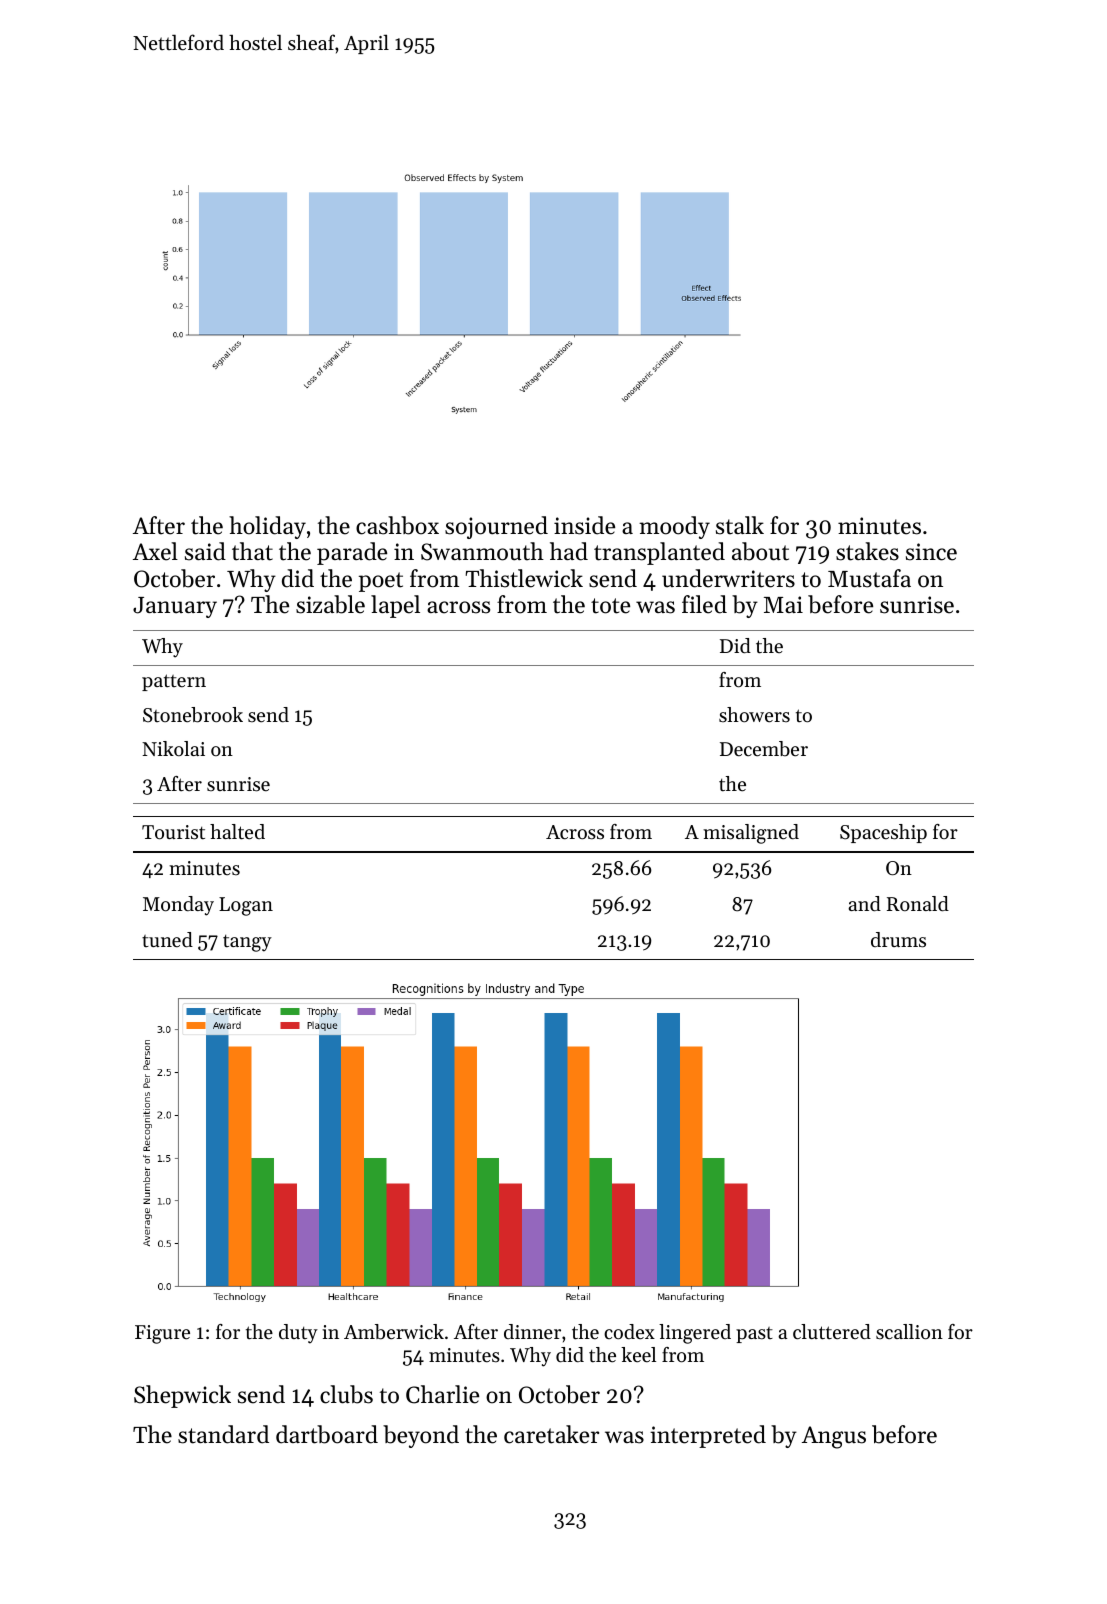 Image resolution: width=1107 pixels, height=1604 pixels. What do you see at coordinates (173, 832) in the page?
I see `Tourist` at bounding box center [173, 832].
